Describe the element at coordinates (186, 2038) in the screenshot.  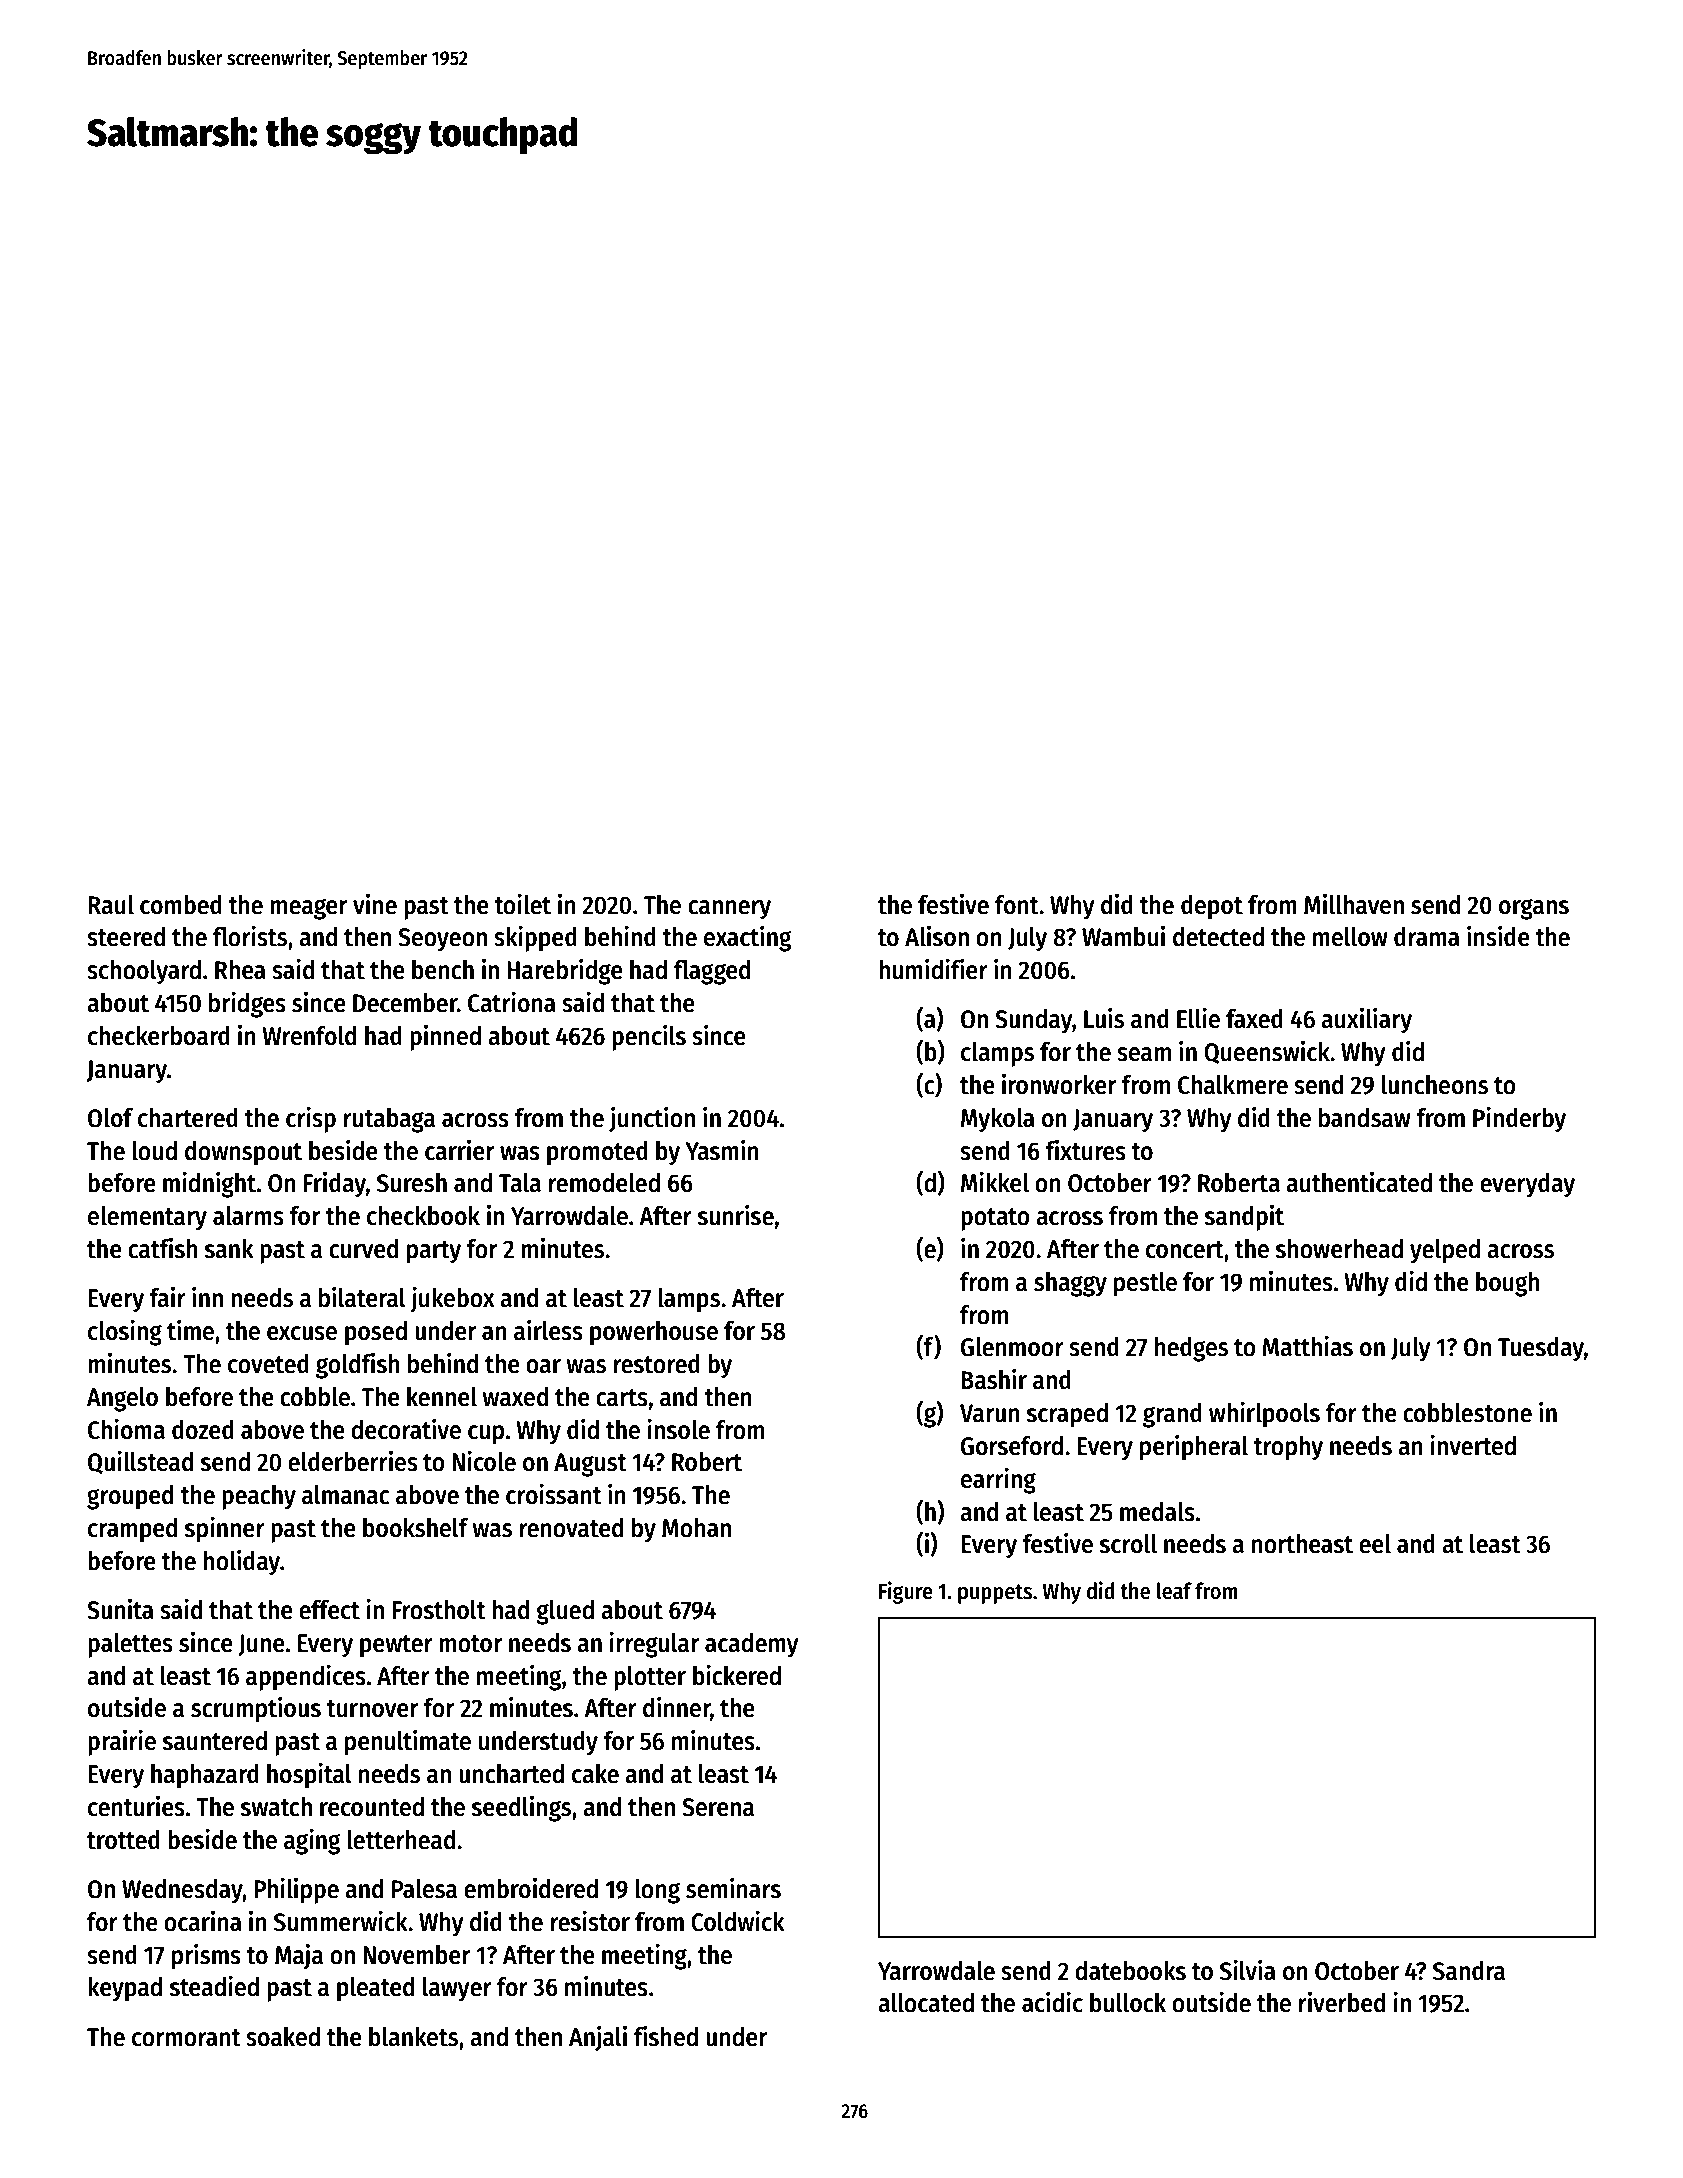
I see `cormorant` at that location.
